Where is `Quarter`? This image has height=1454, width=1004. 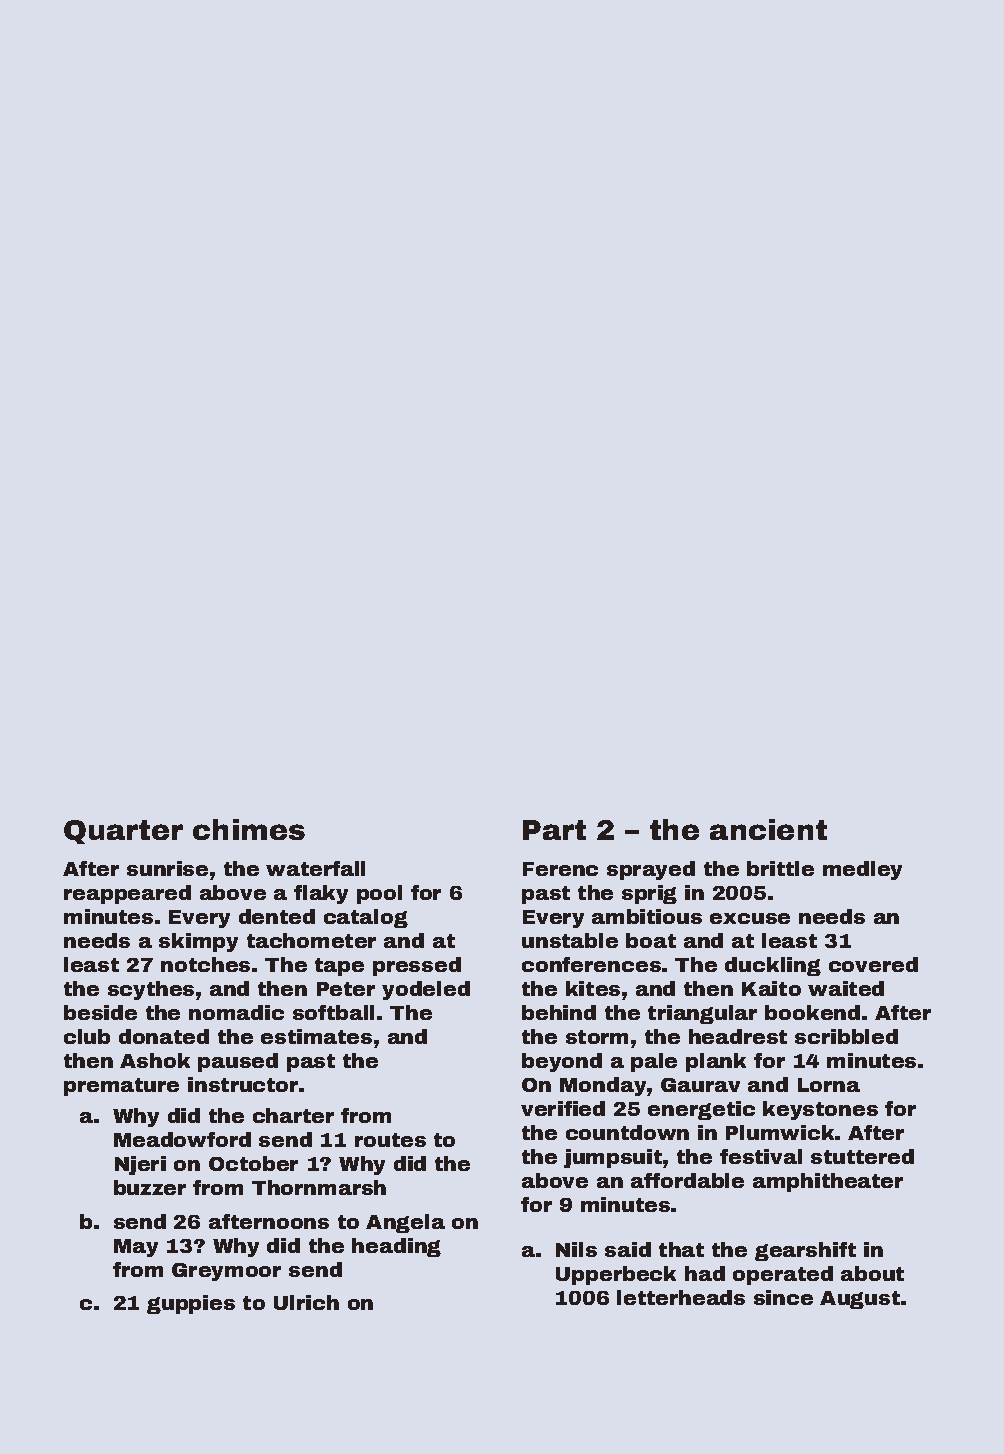 Quarter is located at coordinates (123, 832).
